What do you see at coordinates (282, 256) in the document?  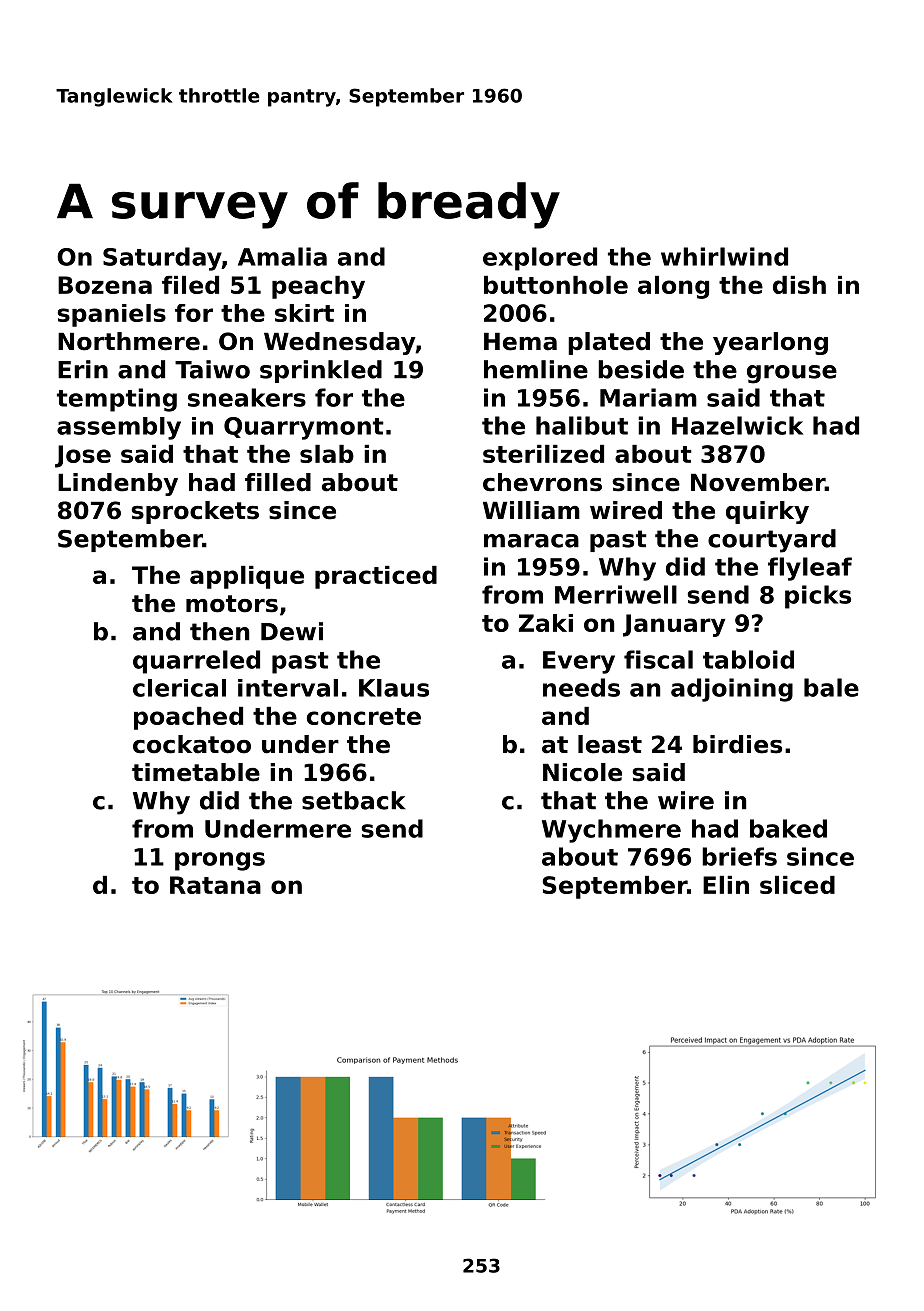 I see `Amalia` at bounding box center [282, 256].
